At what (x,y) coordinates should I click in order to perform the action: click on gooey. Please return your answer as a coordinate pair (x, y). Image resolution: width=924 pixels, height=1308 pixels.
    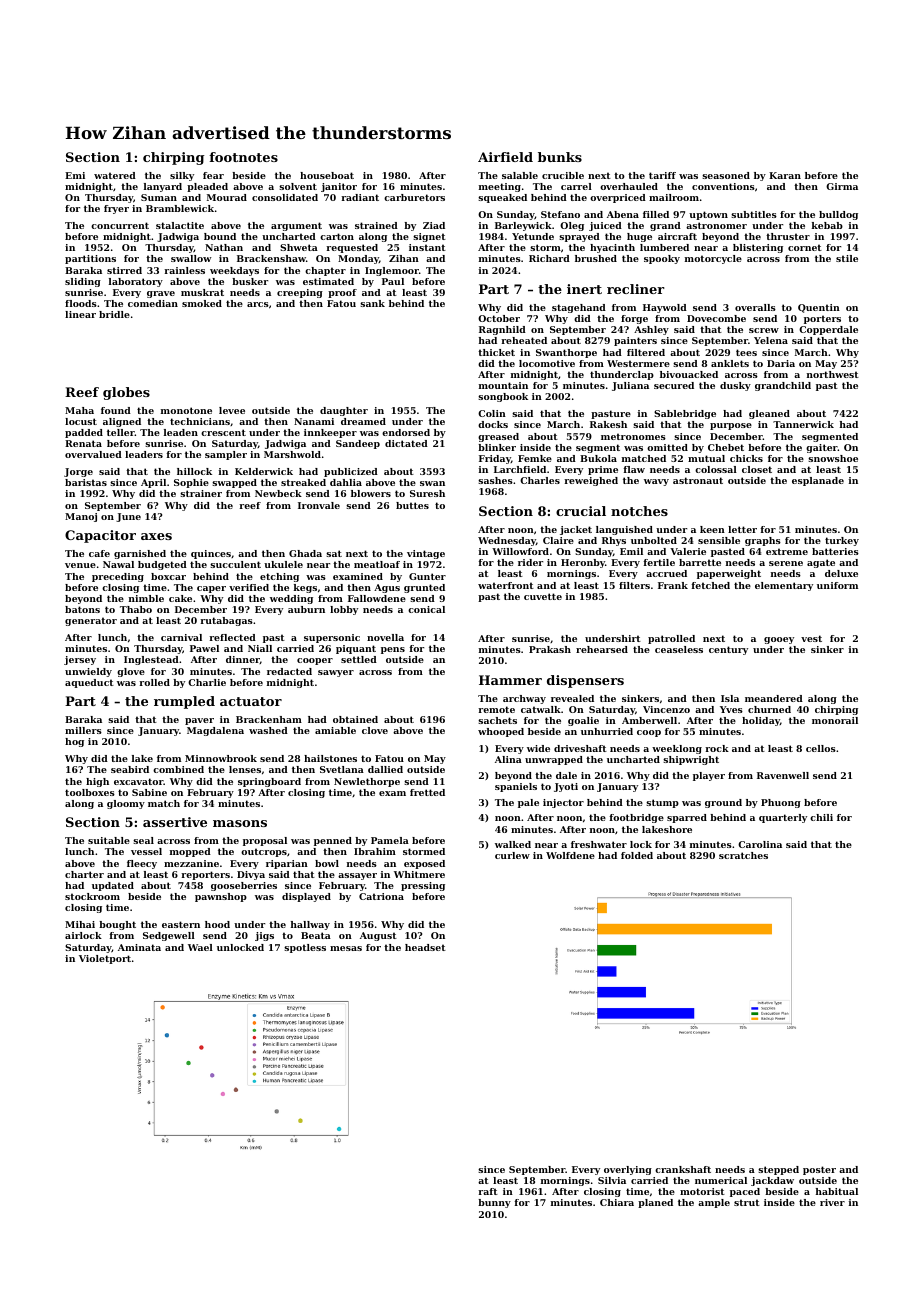
    Looking at the image, I should click on (779, 640).
